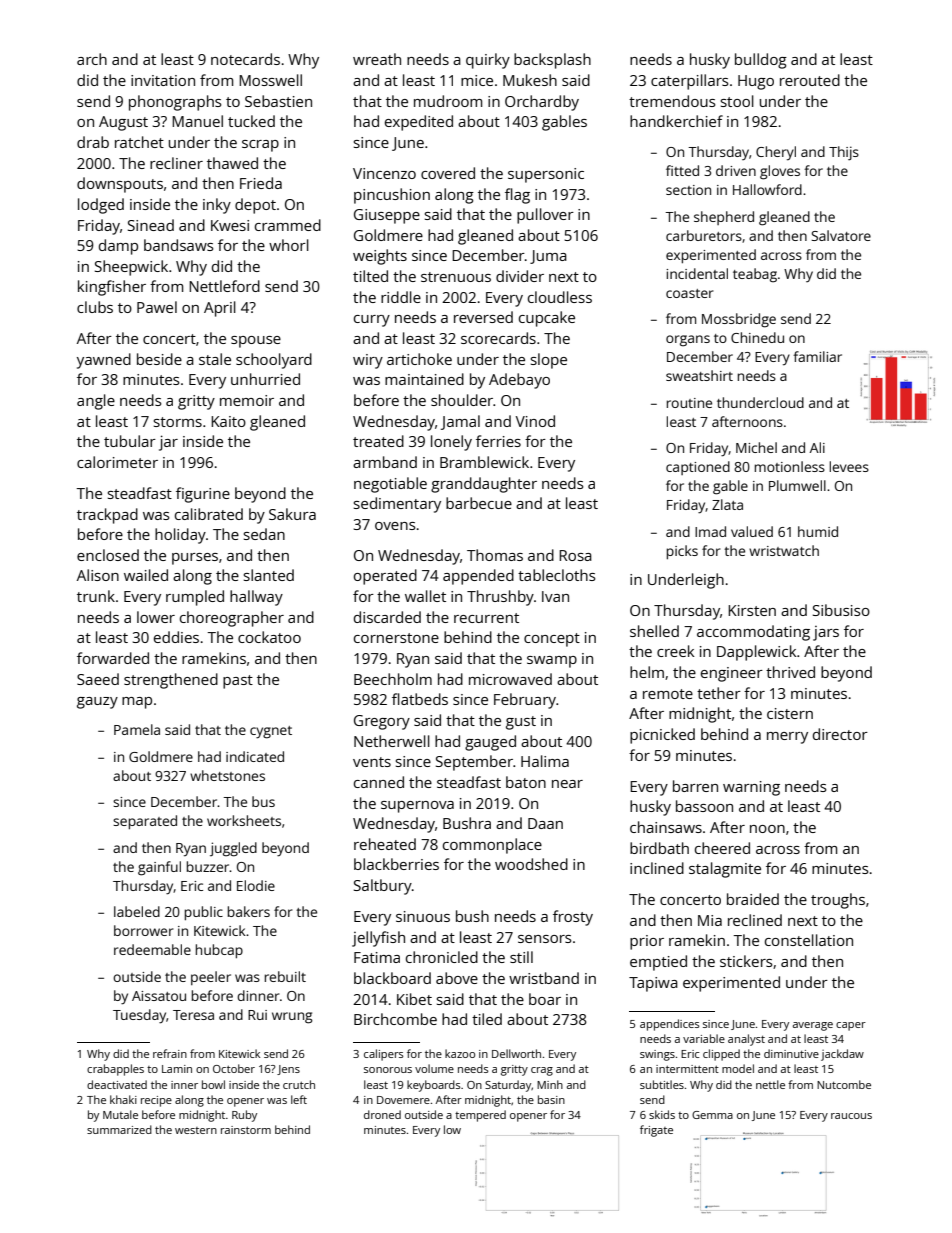  Describe the element at coordinates (228, 421) in the screenshot. I see `Kaito` at that location.
